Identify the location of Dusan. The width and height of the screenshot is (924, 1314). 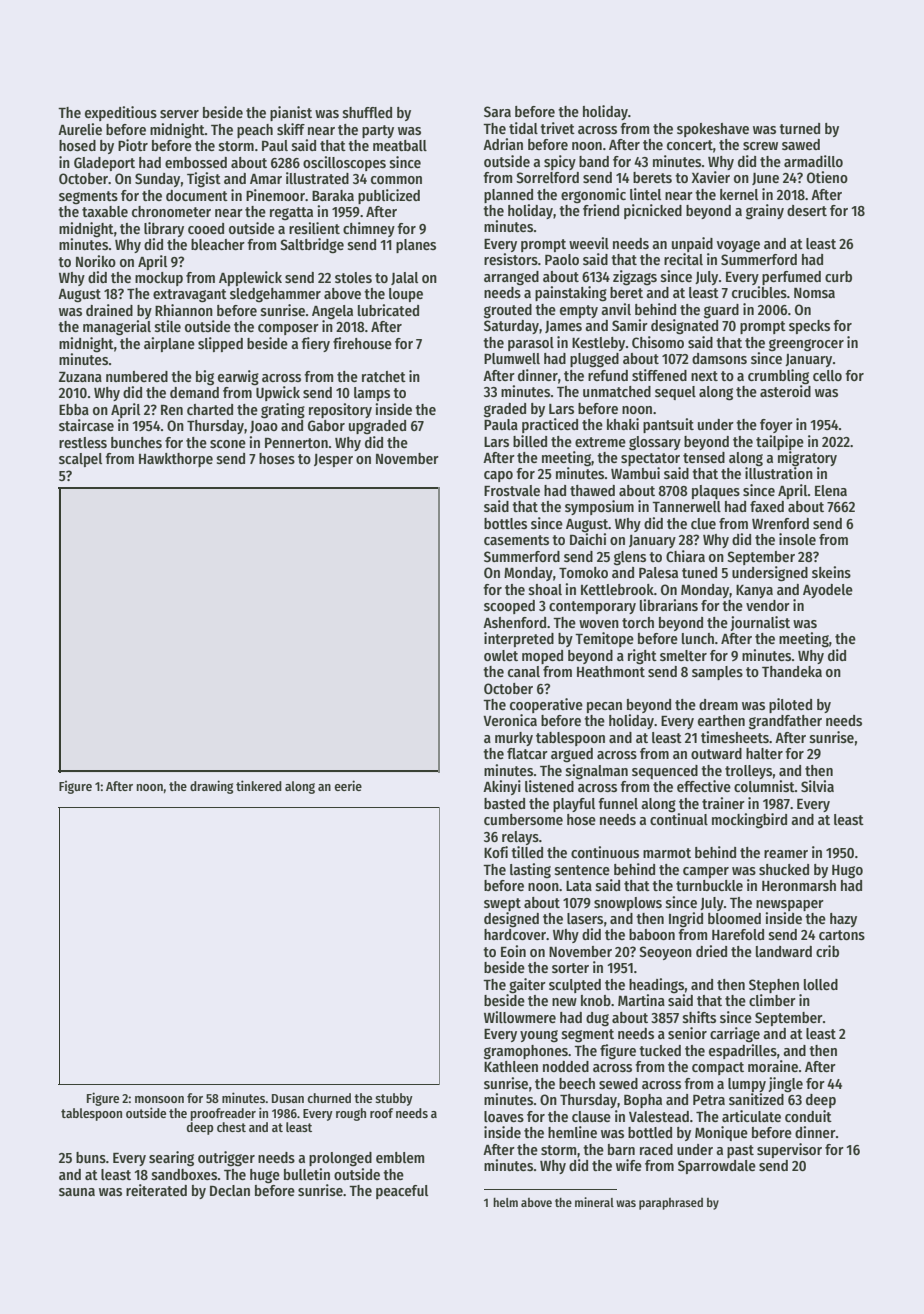
(288, 1098).
